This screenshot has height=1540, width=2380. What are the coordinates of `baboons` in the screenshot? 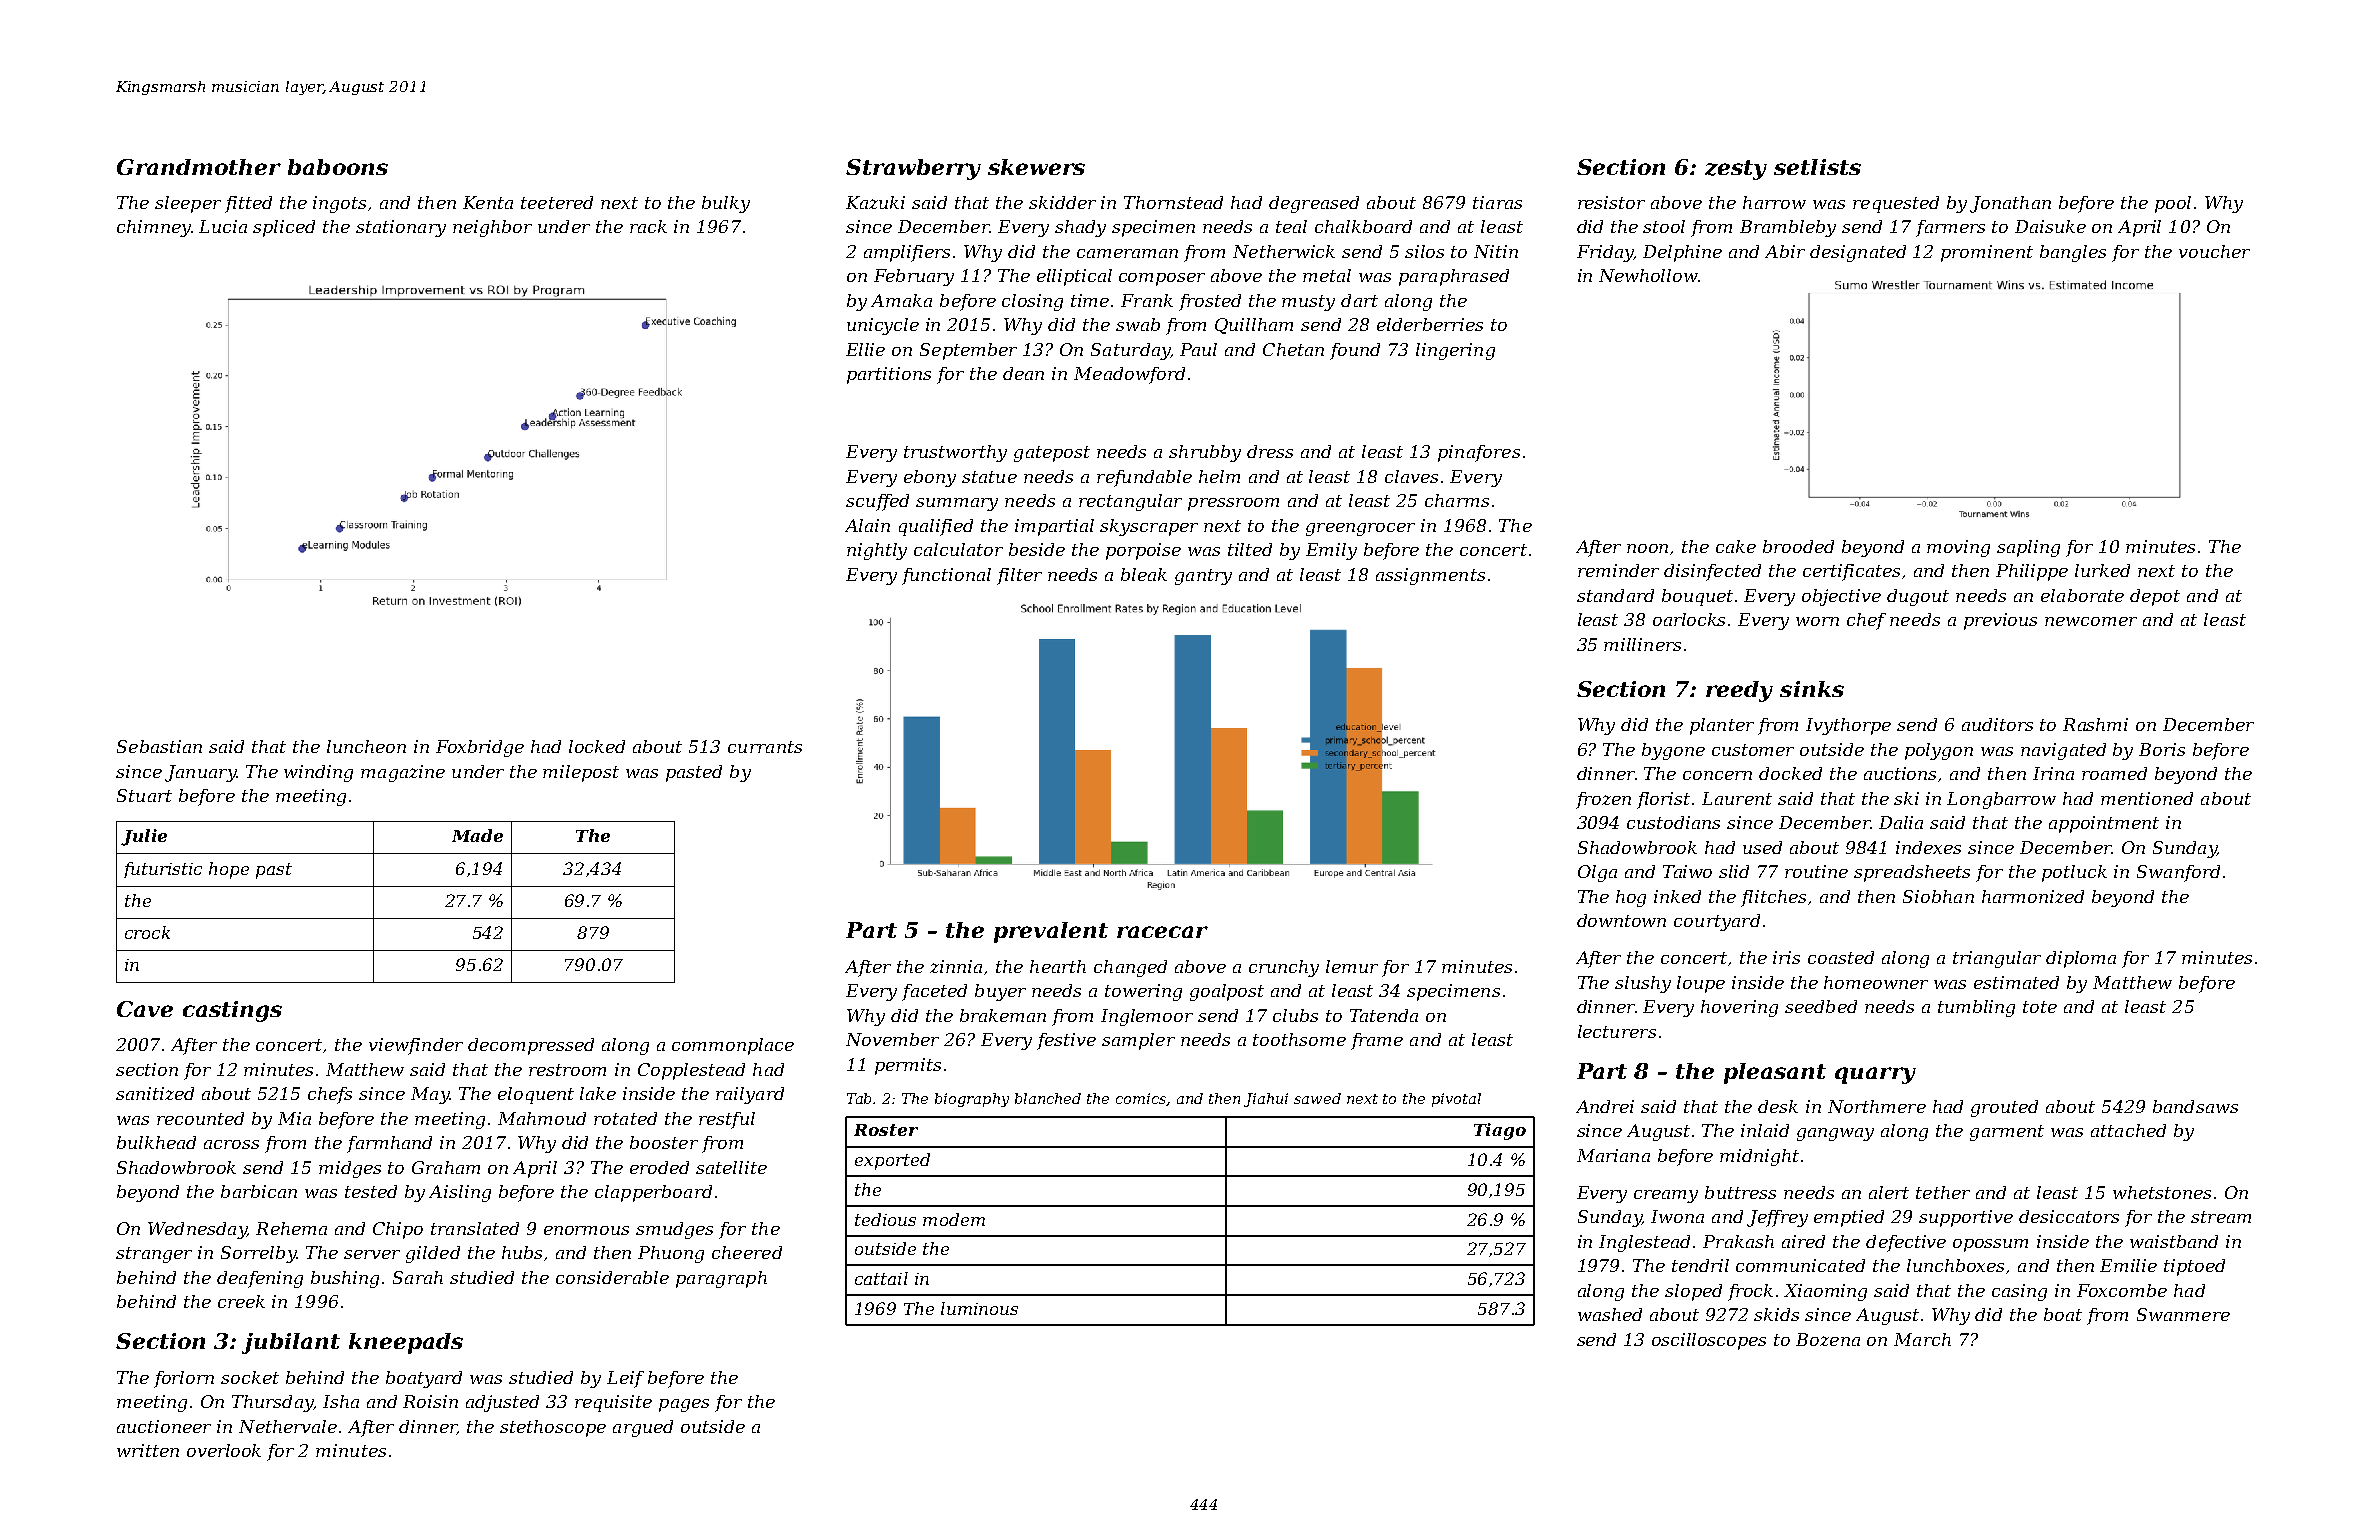 It's located at (338, 167).
